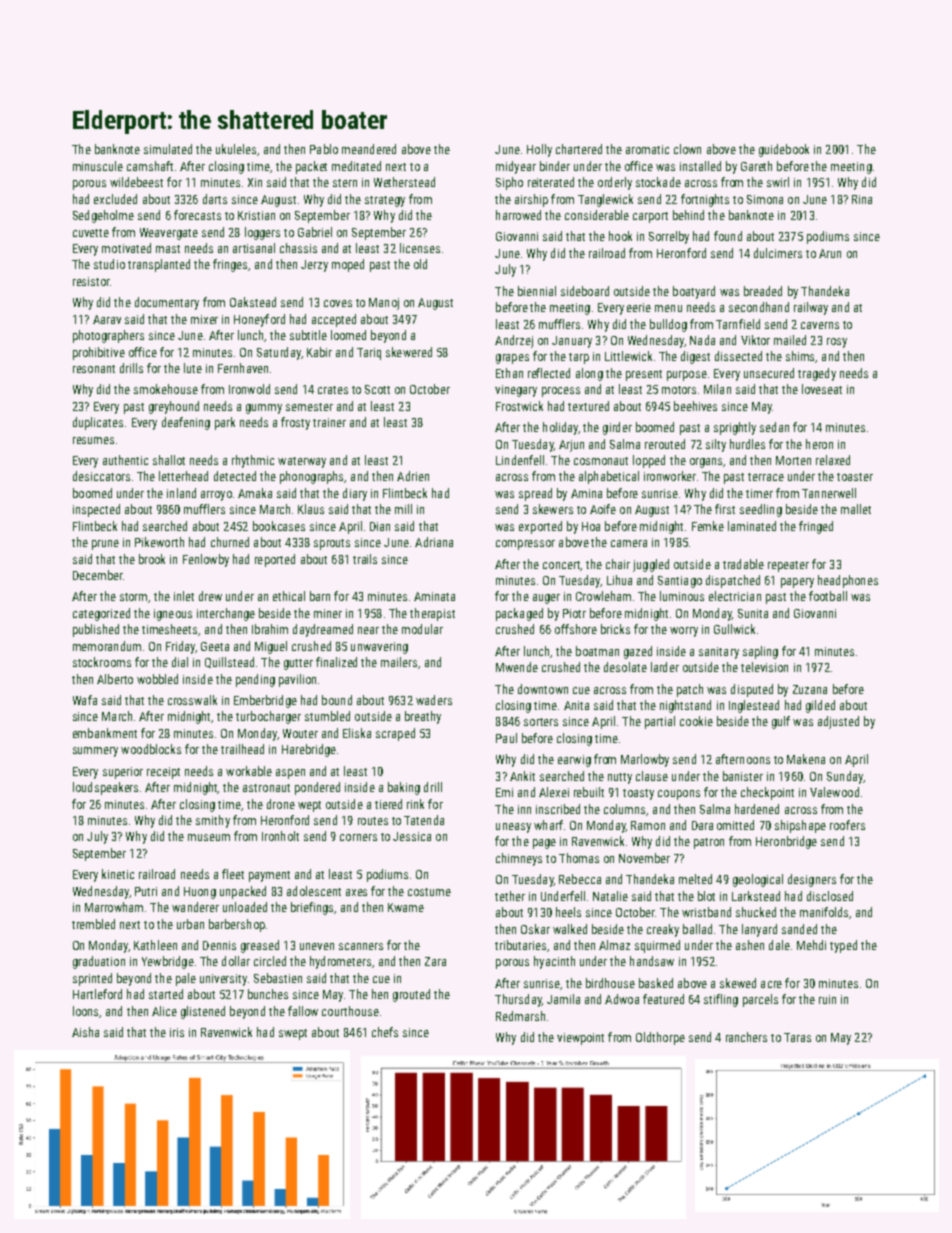 The height and width of the screenshot is (1233, 952). What do you see at coordinates (337, 700) in the screenshot?
I see `bound` at bounding box center [337, 700].
